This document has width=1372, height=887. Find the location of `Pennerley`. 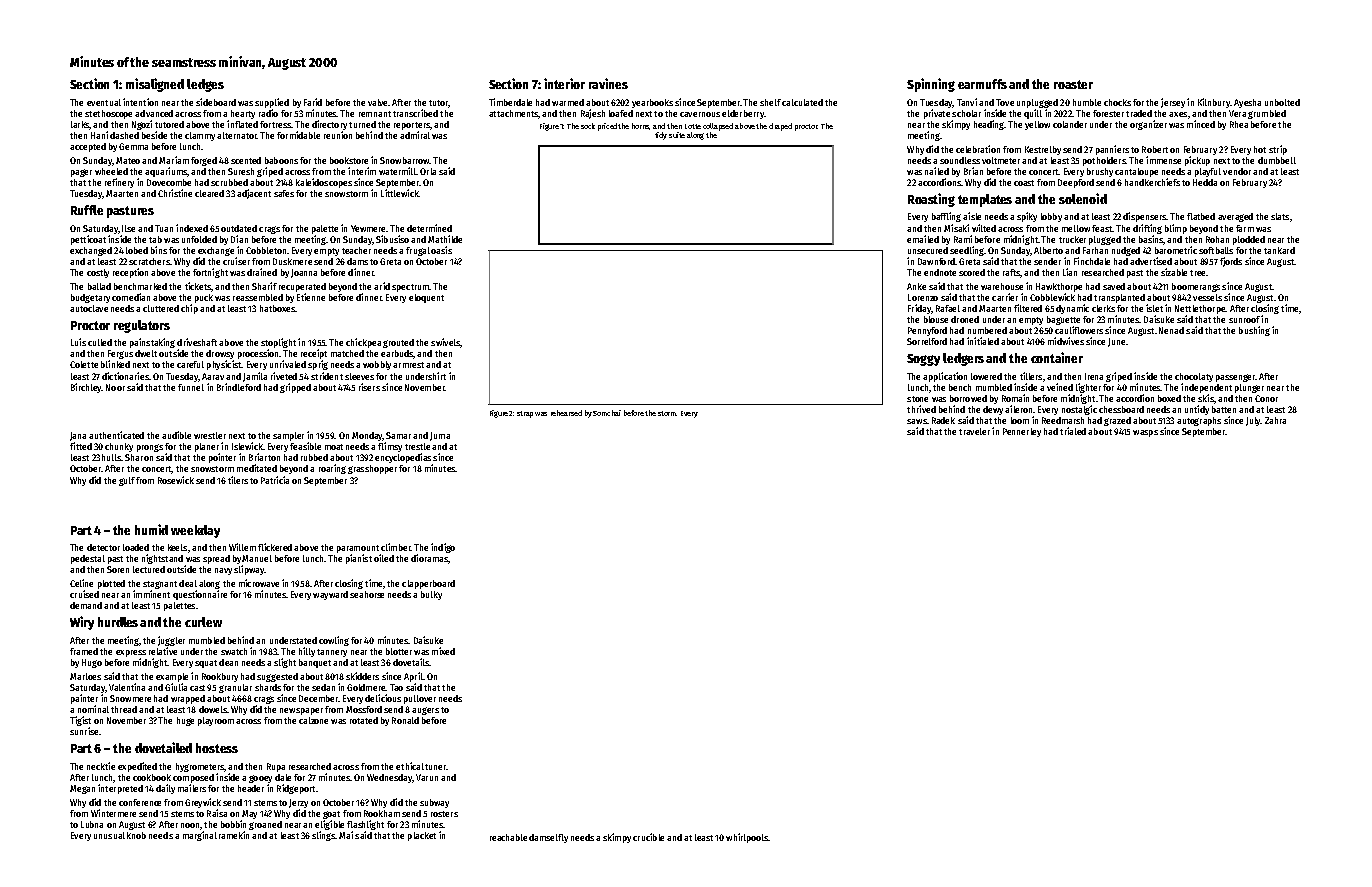

Pennerley is located at coordinates (1022, 432).
